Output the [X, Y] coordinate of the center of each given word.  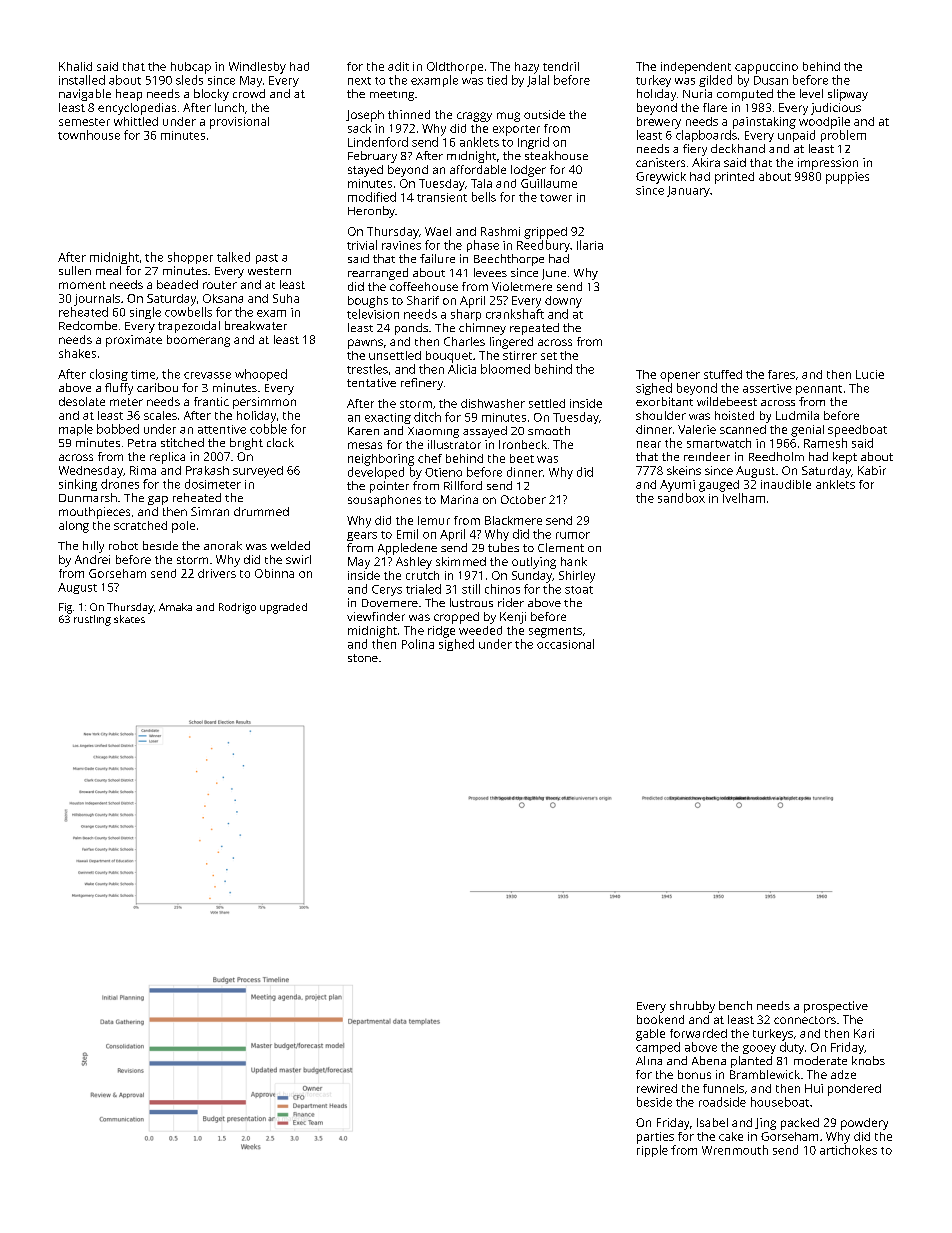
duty [792, 1048]
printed [734, 178]
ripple [652, 1151]
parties [655, 1138]
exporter [516, 130]
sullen [75, 270]
